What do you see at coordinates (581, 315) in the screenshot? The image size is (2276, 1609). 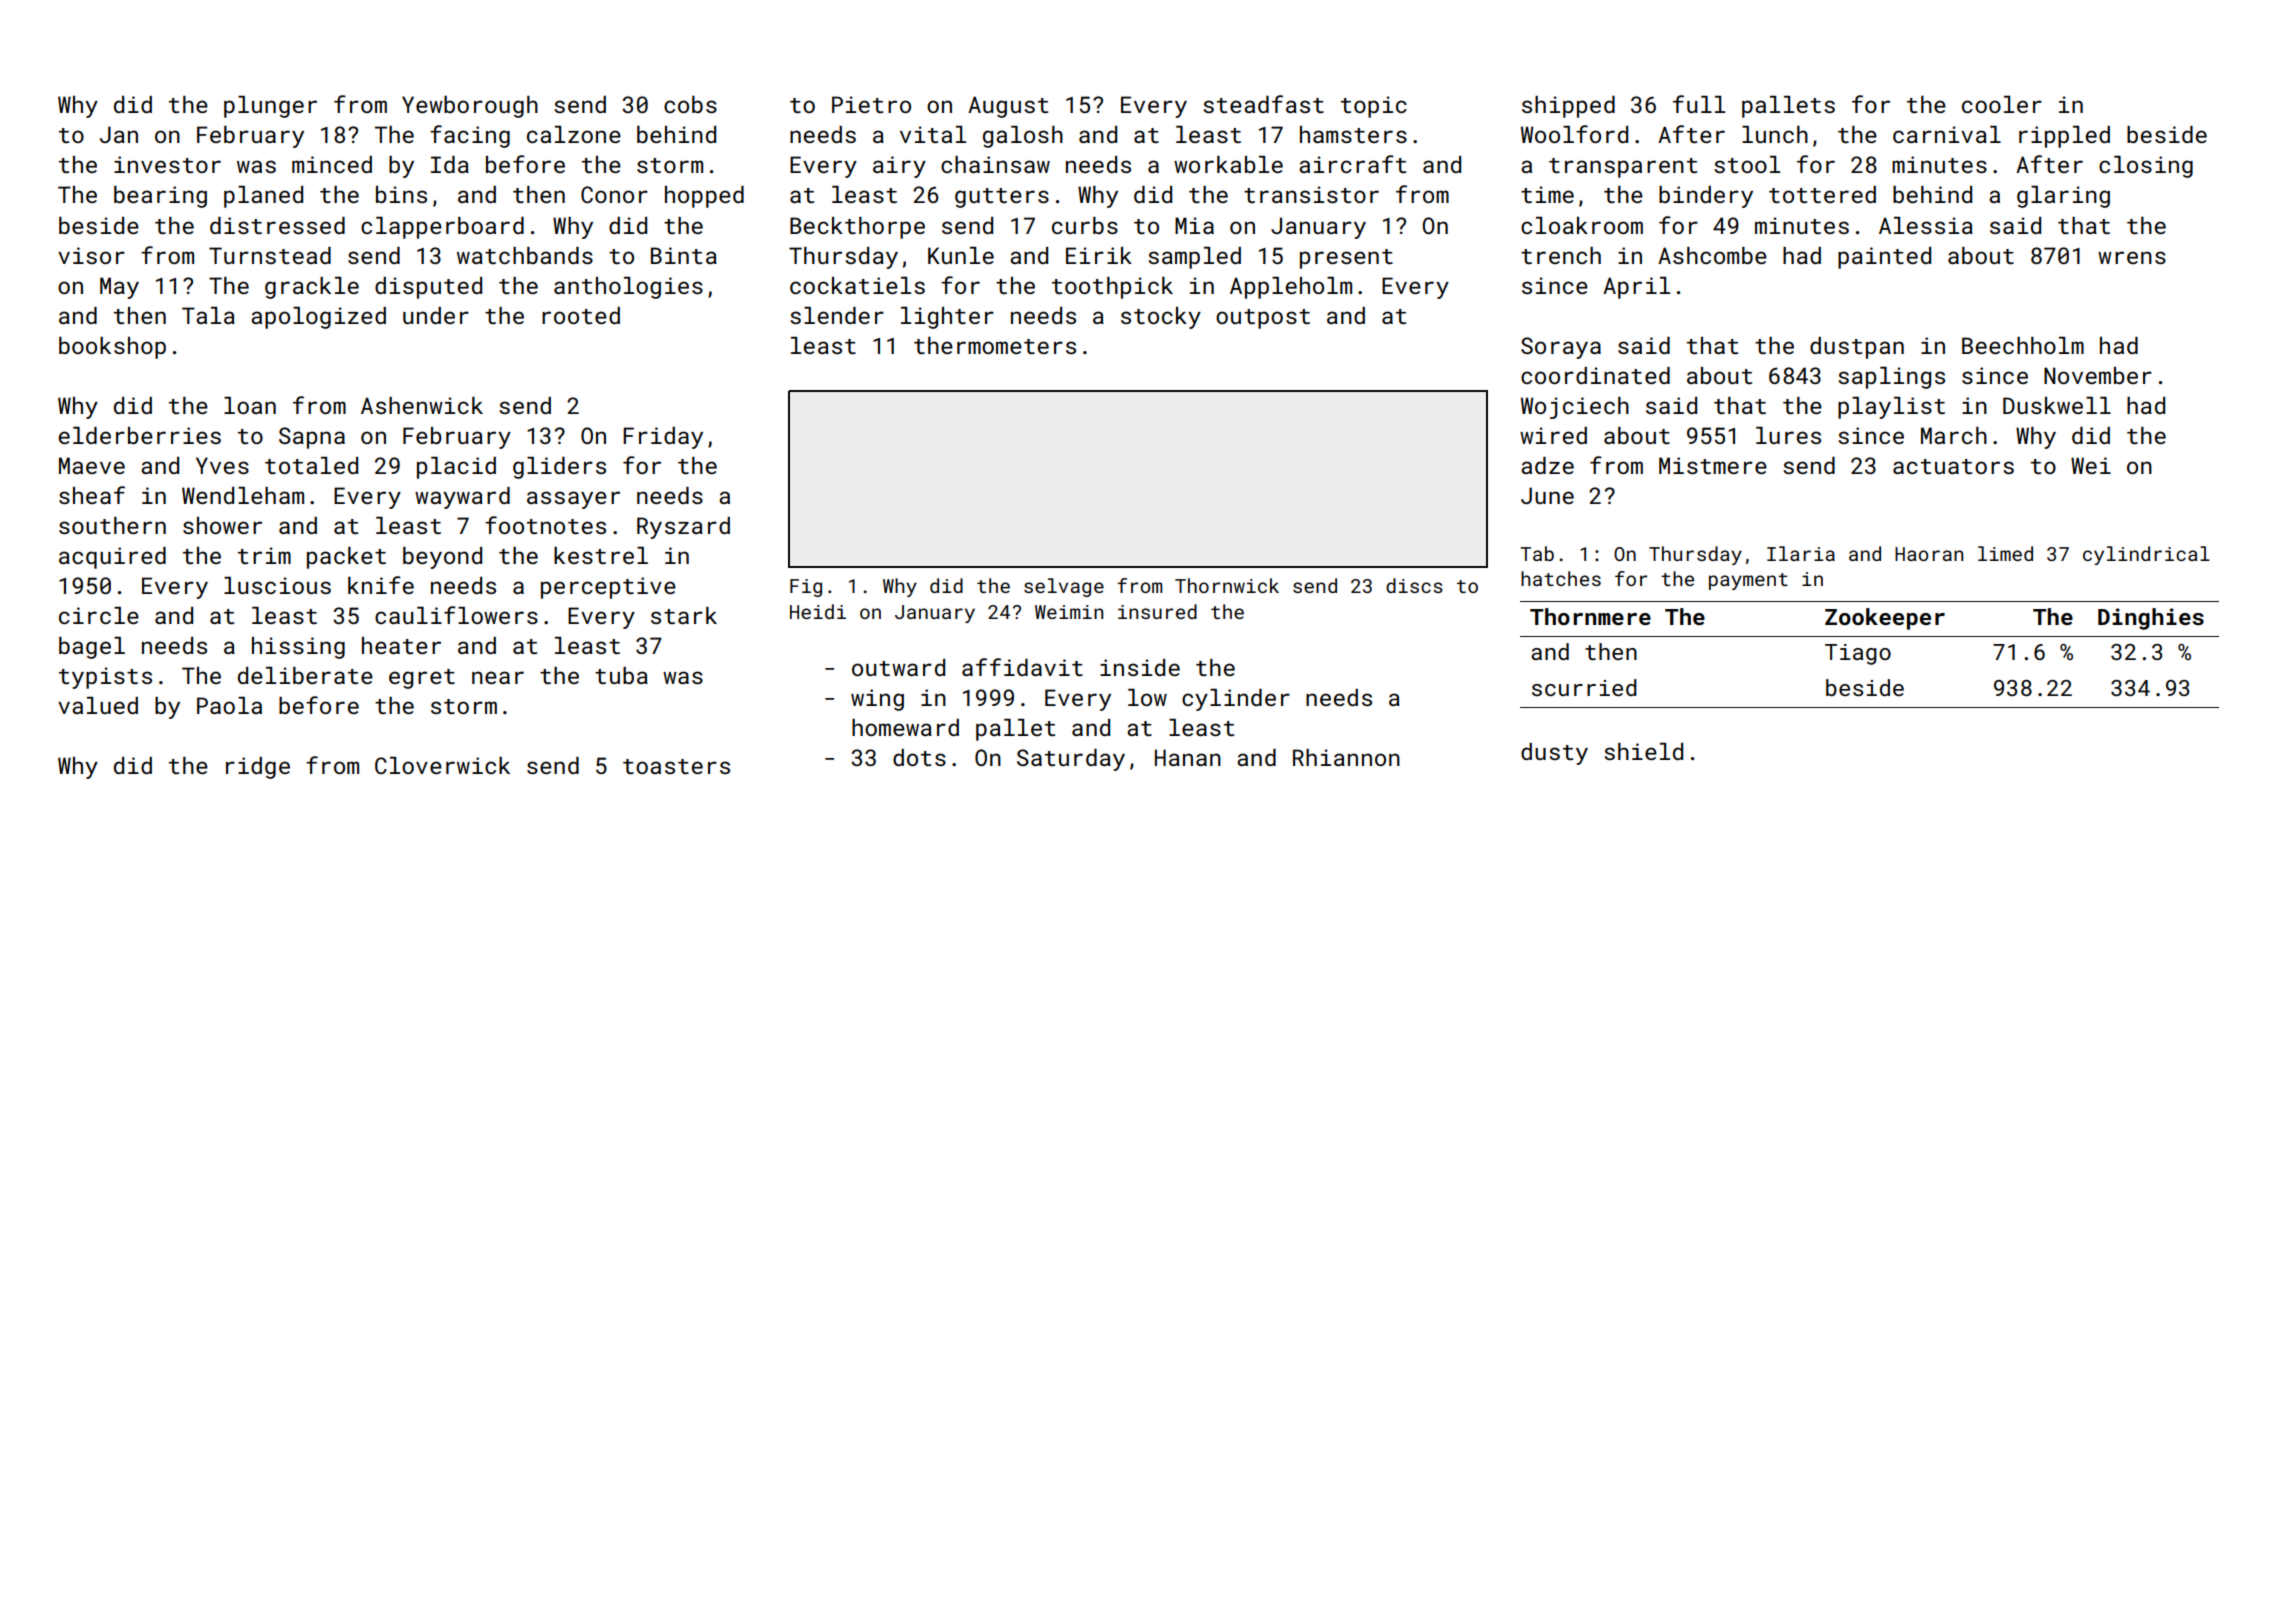 I see `rooted` at bounding box center [581, 315].
